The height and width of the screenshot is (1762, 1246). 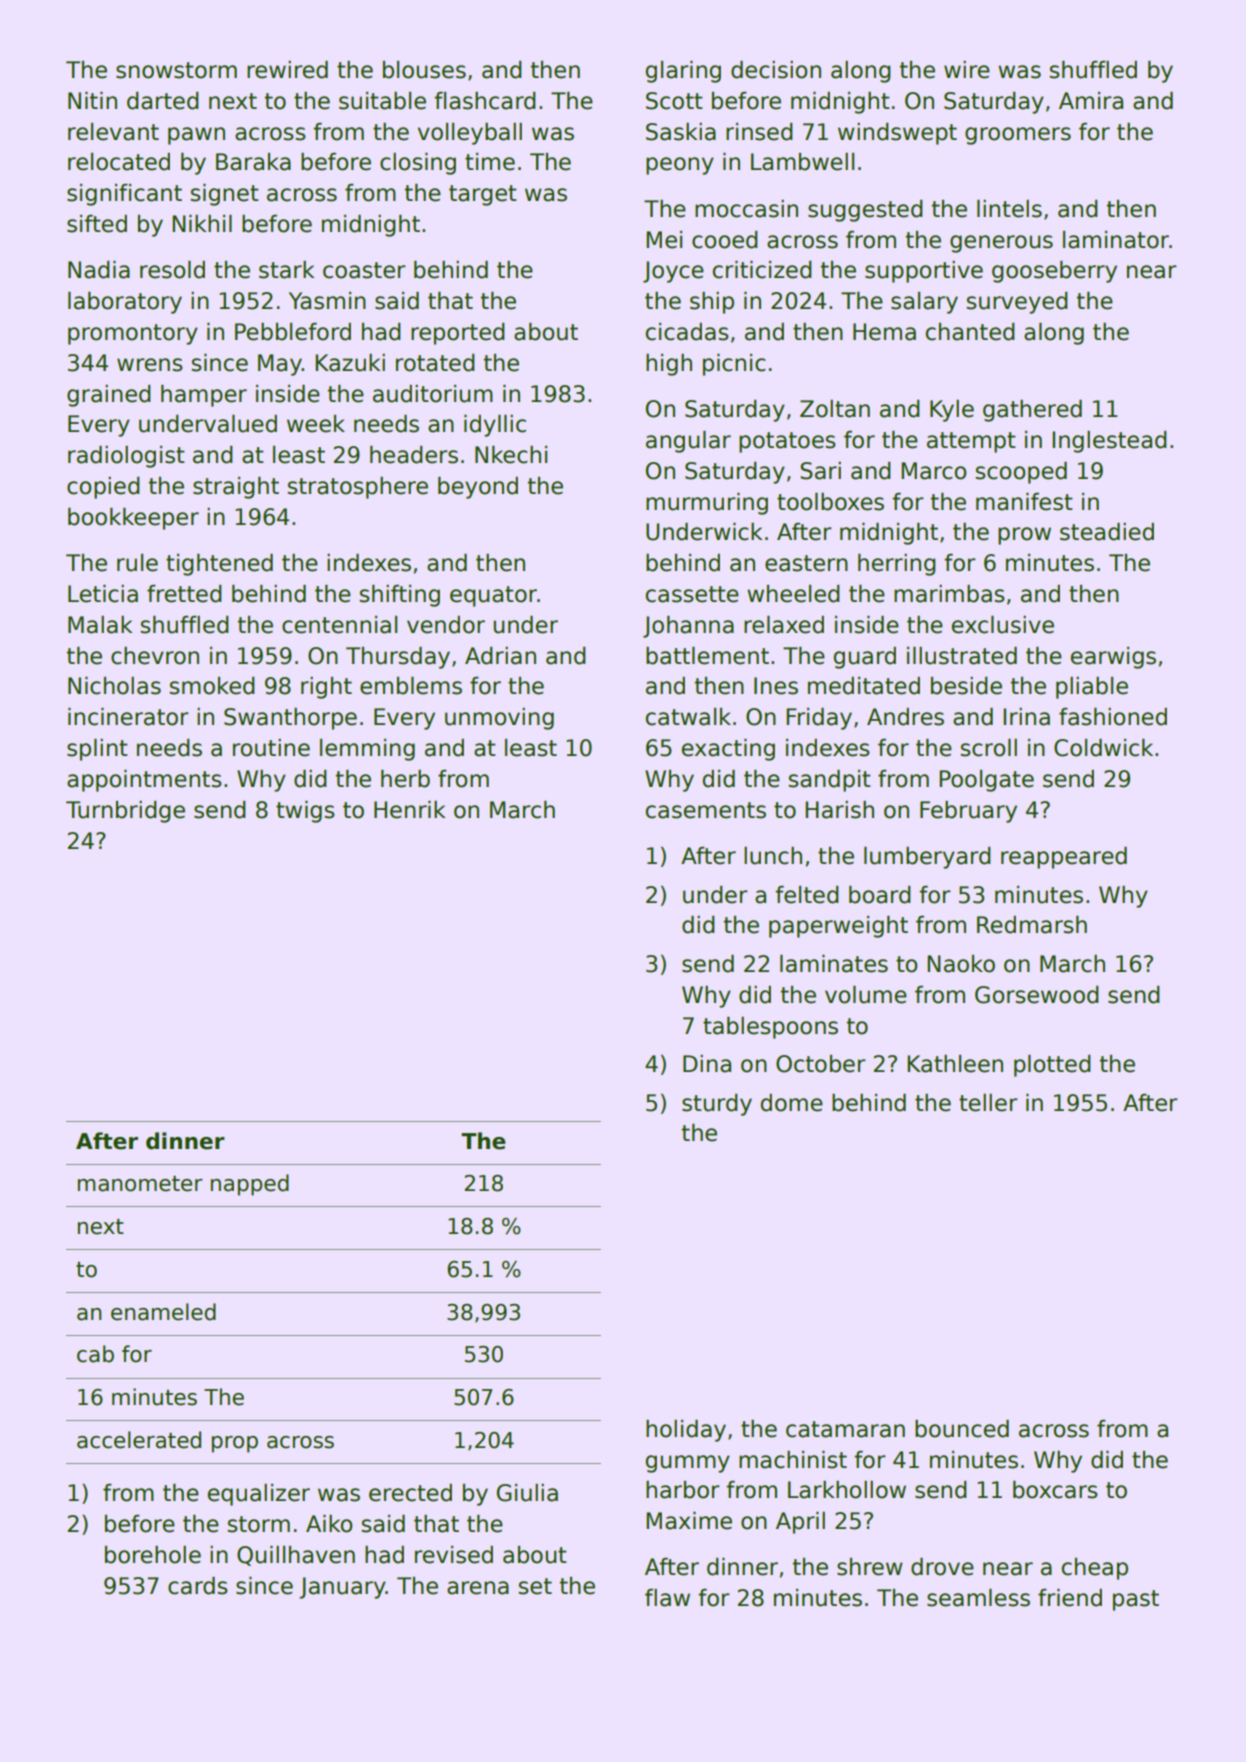 I want to click on lintels, so click(x=1009, y=209).
